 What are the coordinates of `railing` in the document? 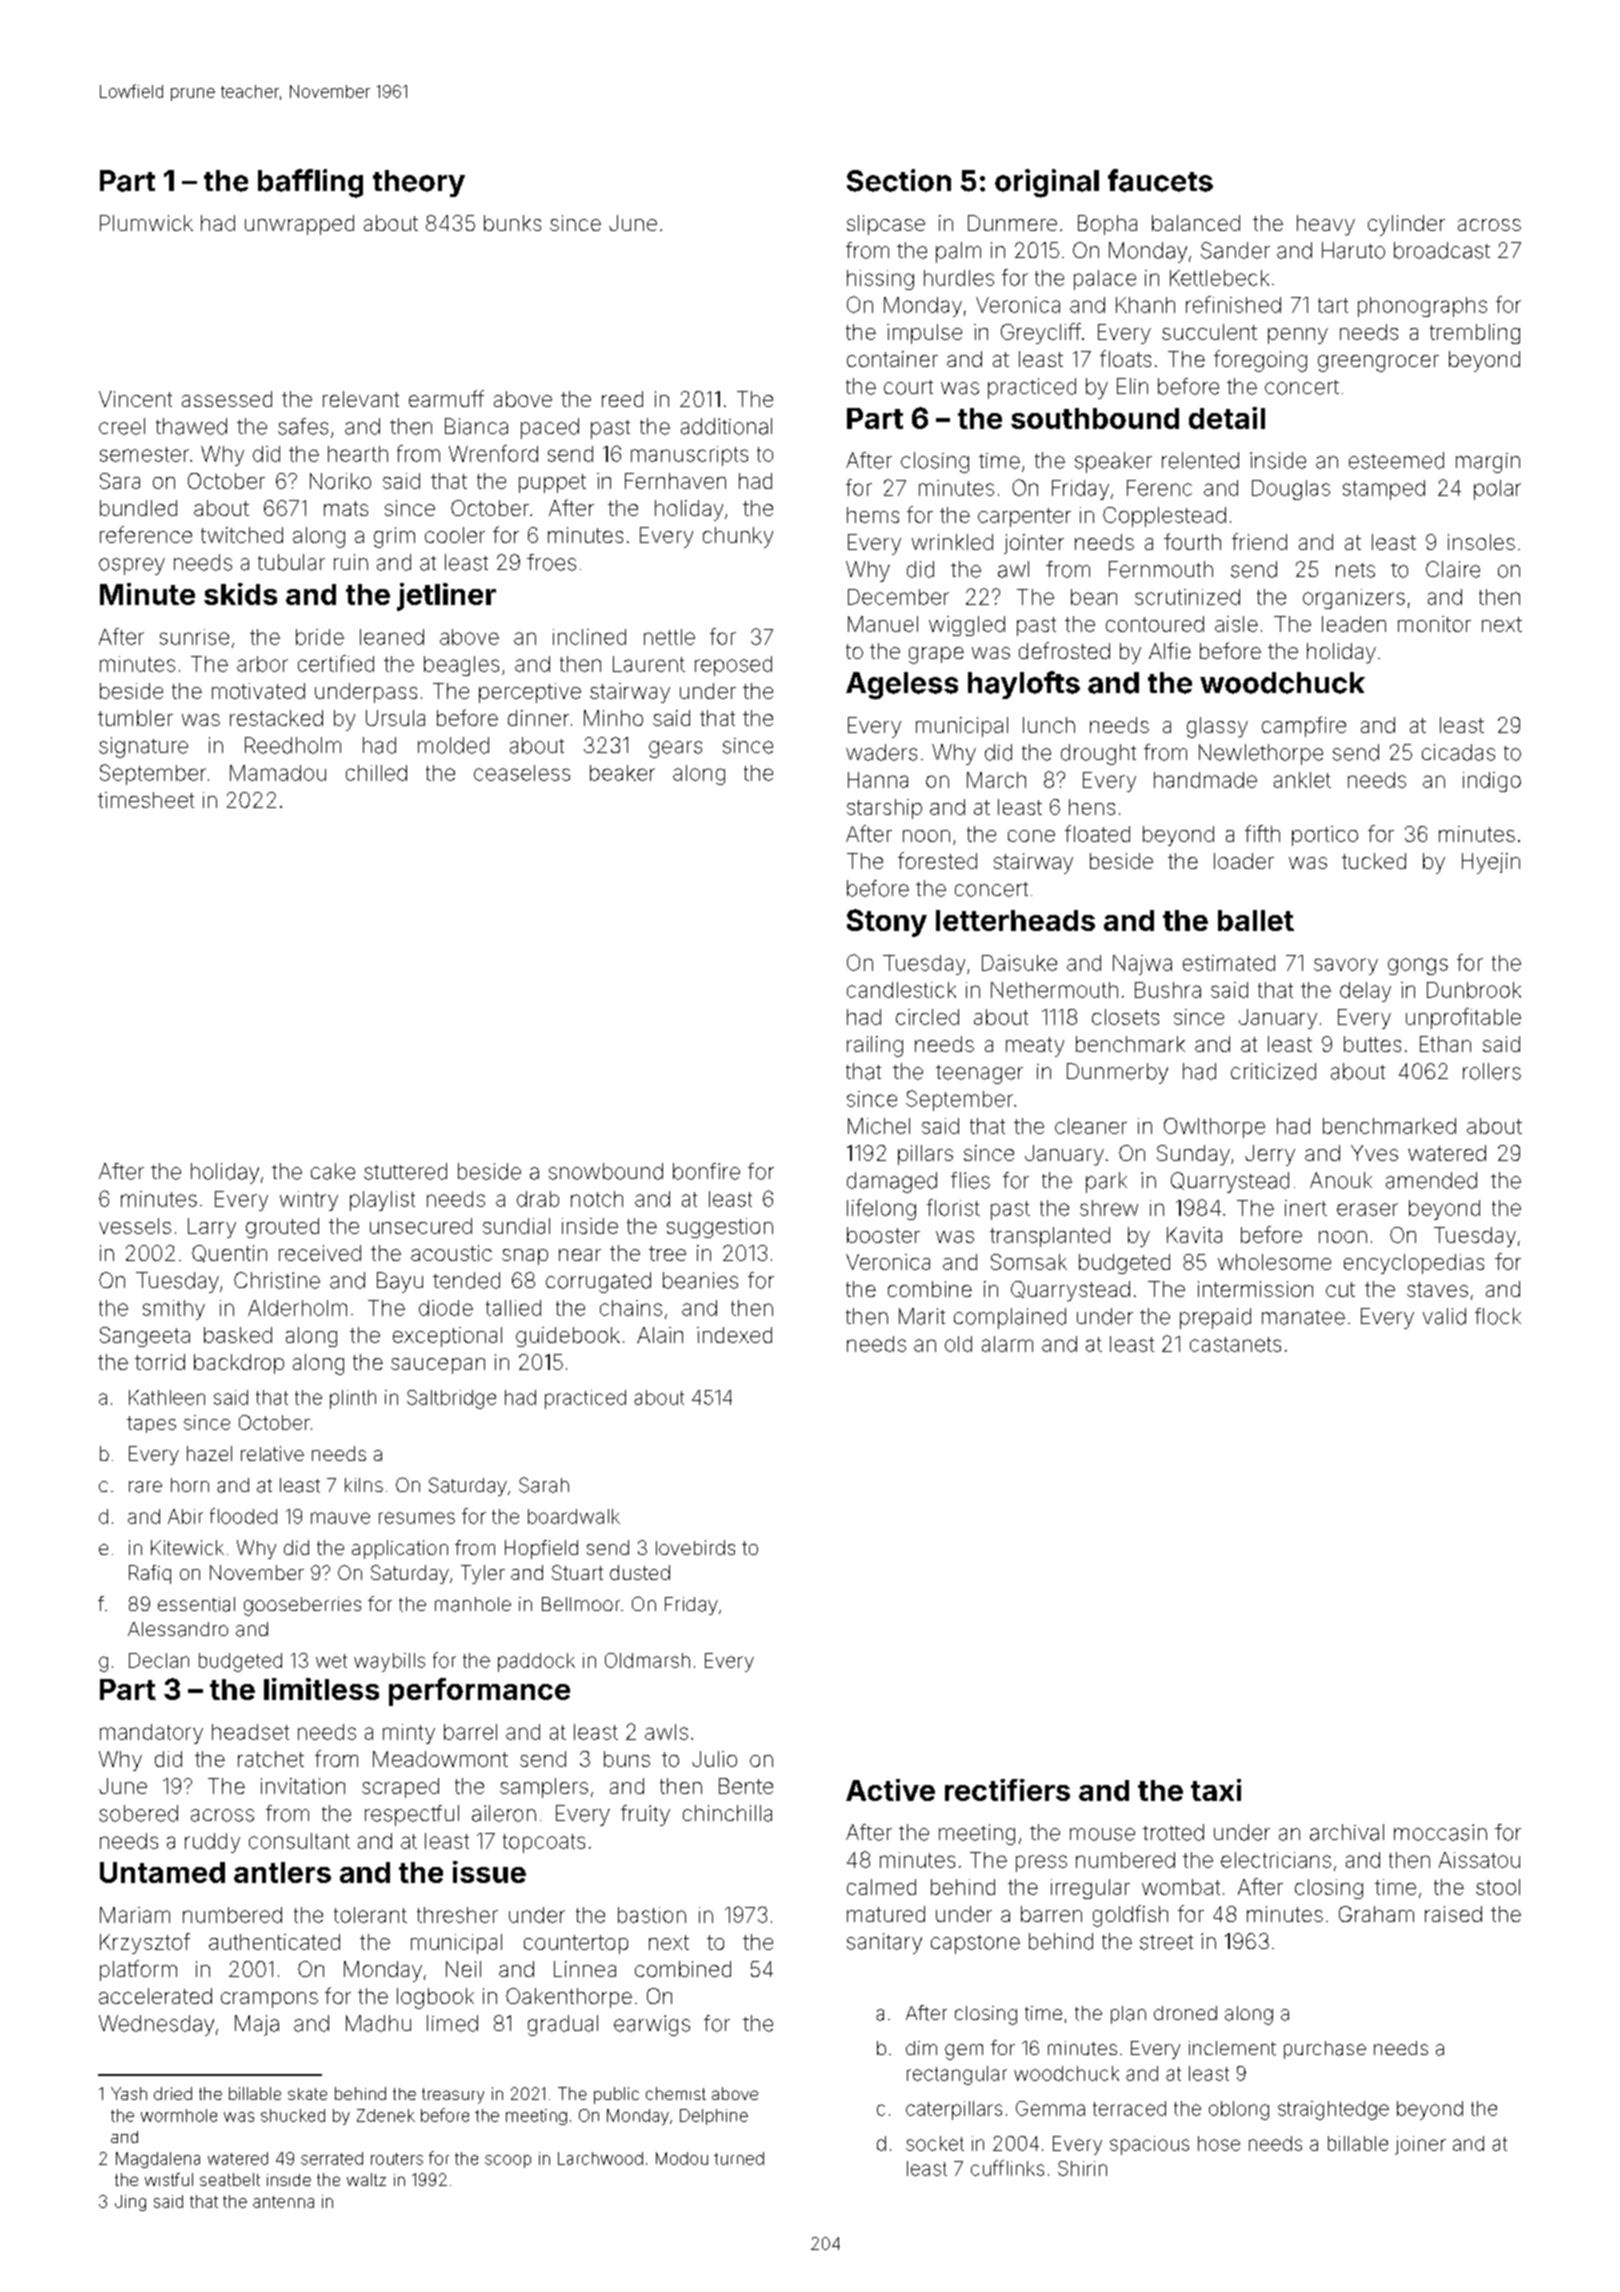 It's located at (875, 1046).
